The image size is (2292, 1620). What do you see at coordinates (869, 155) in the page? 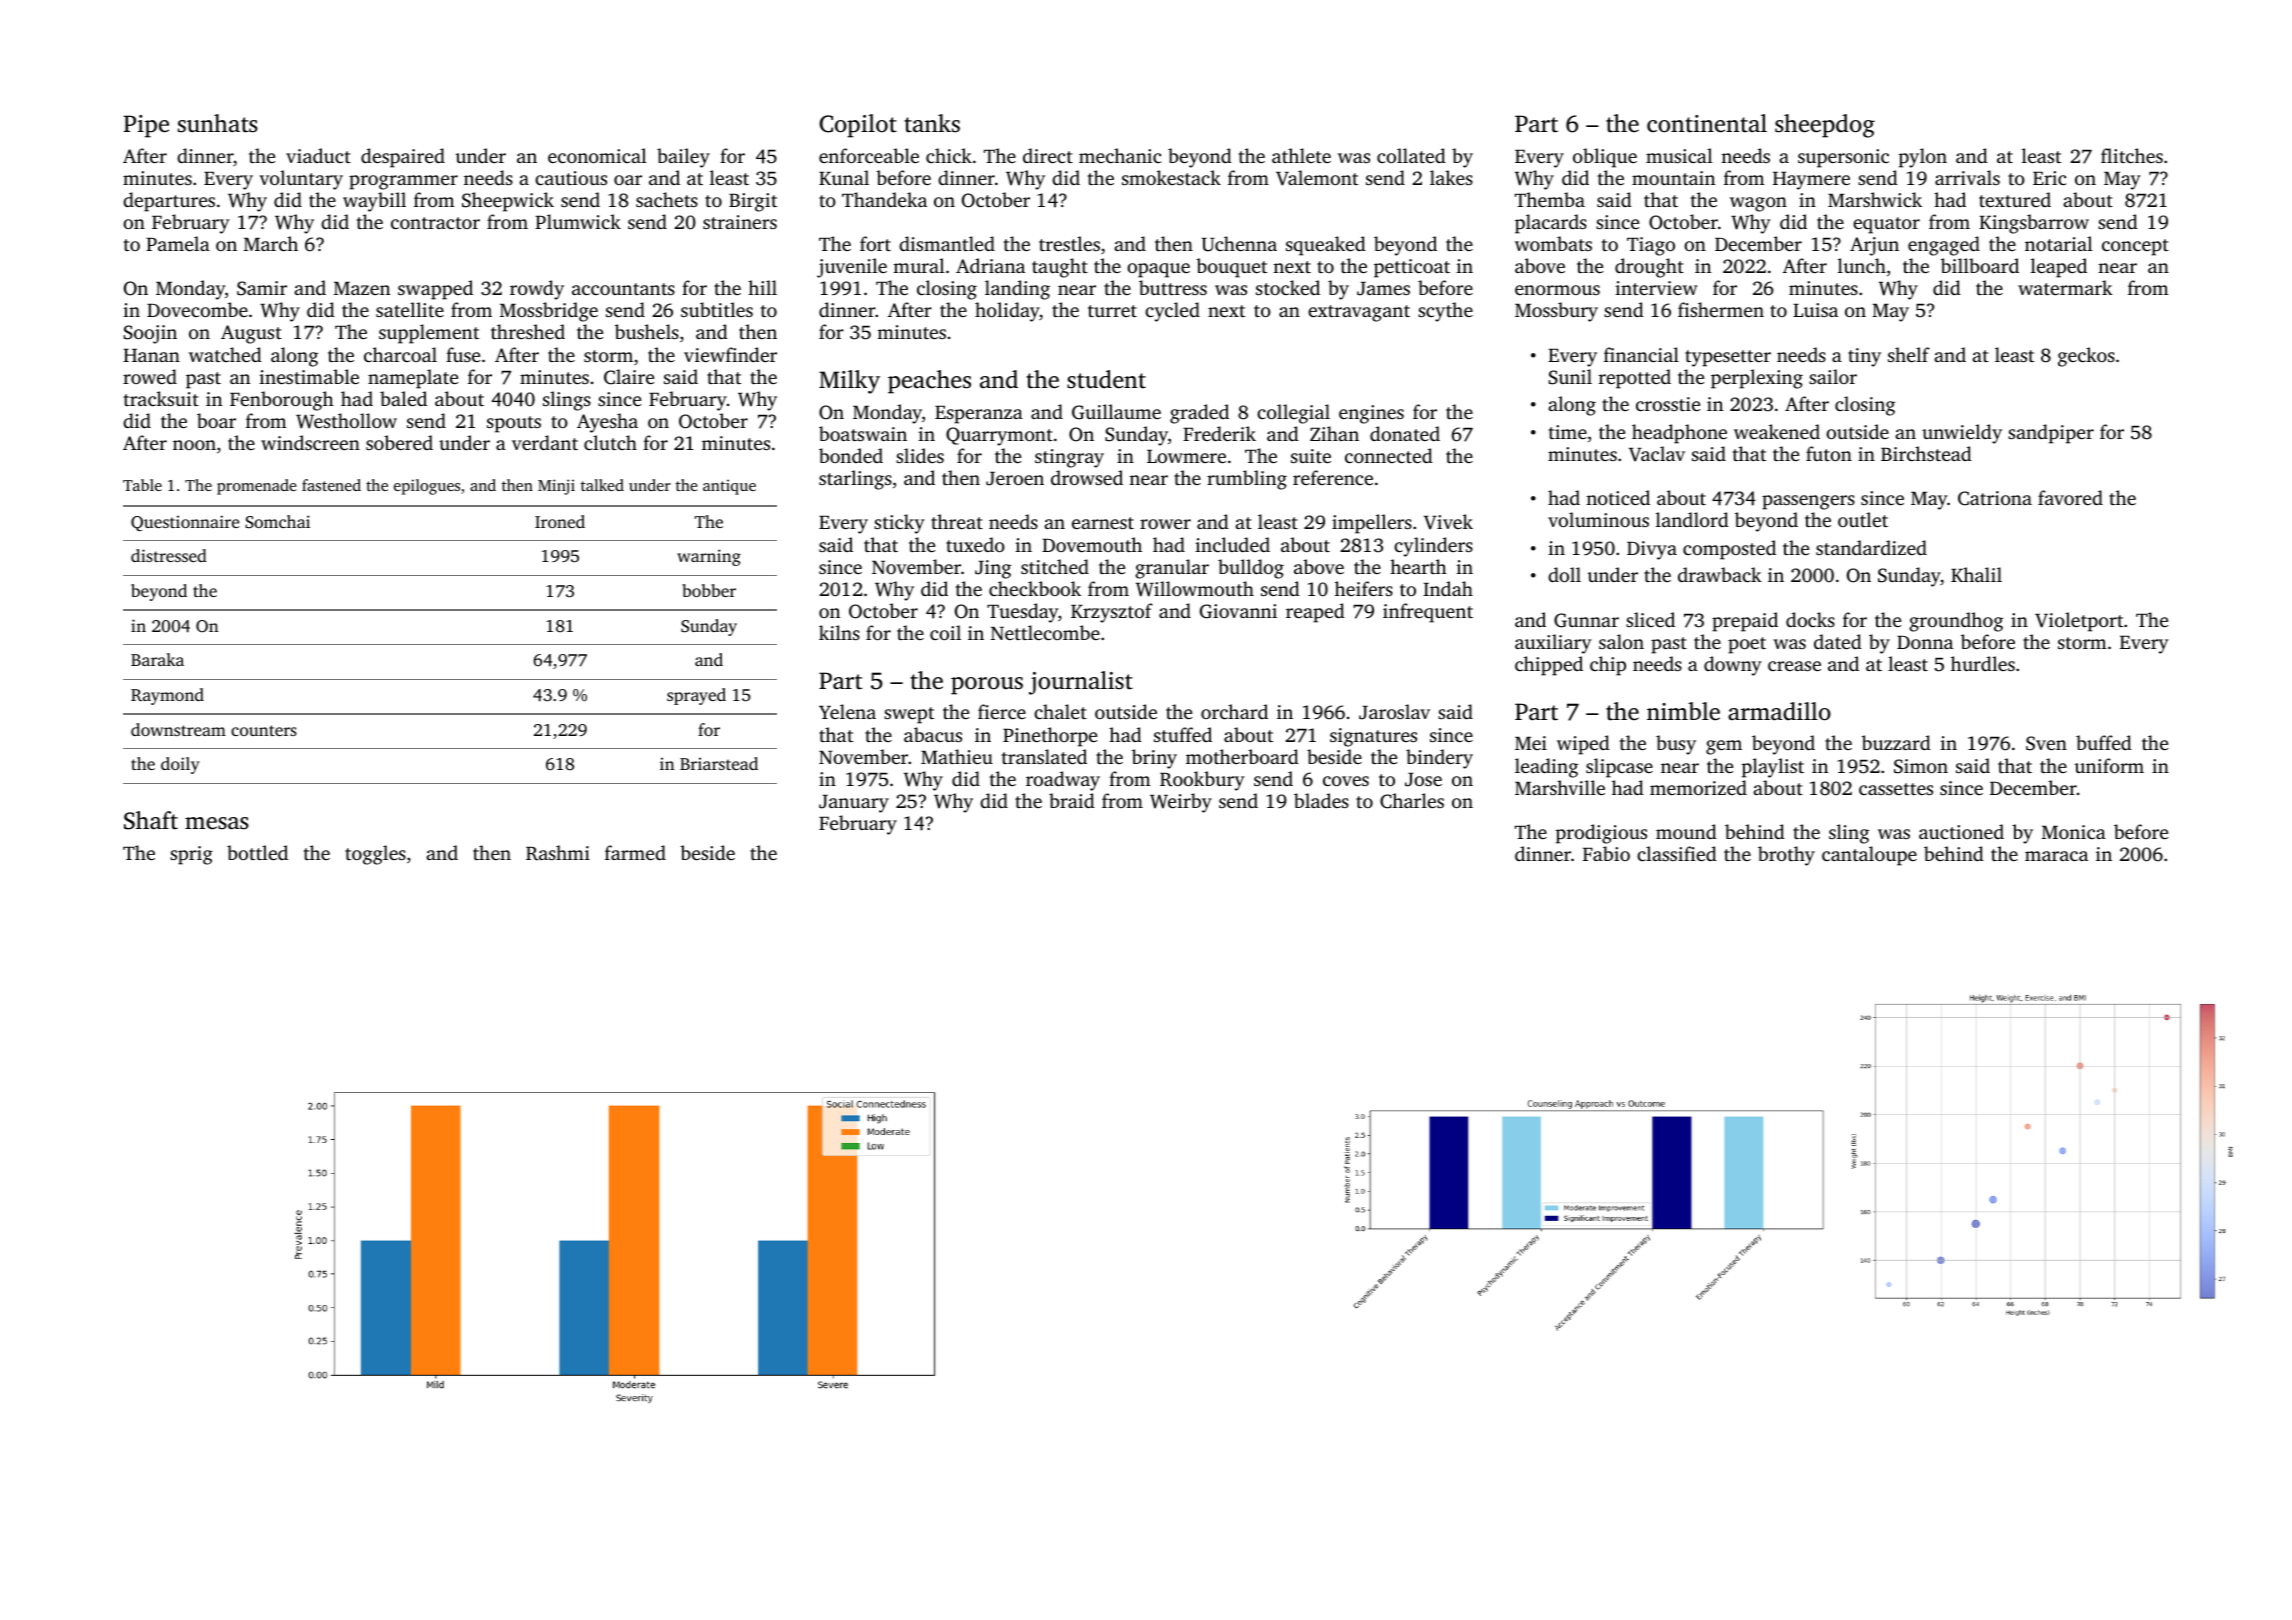
I see `enforceable` at bounding box center [869, 155].
